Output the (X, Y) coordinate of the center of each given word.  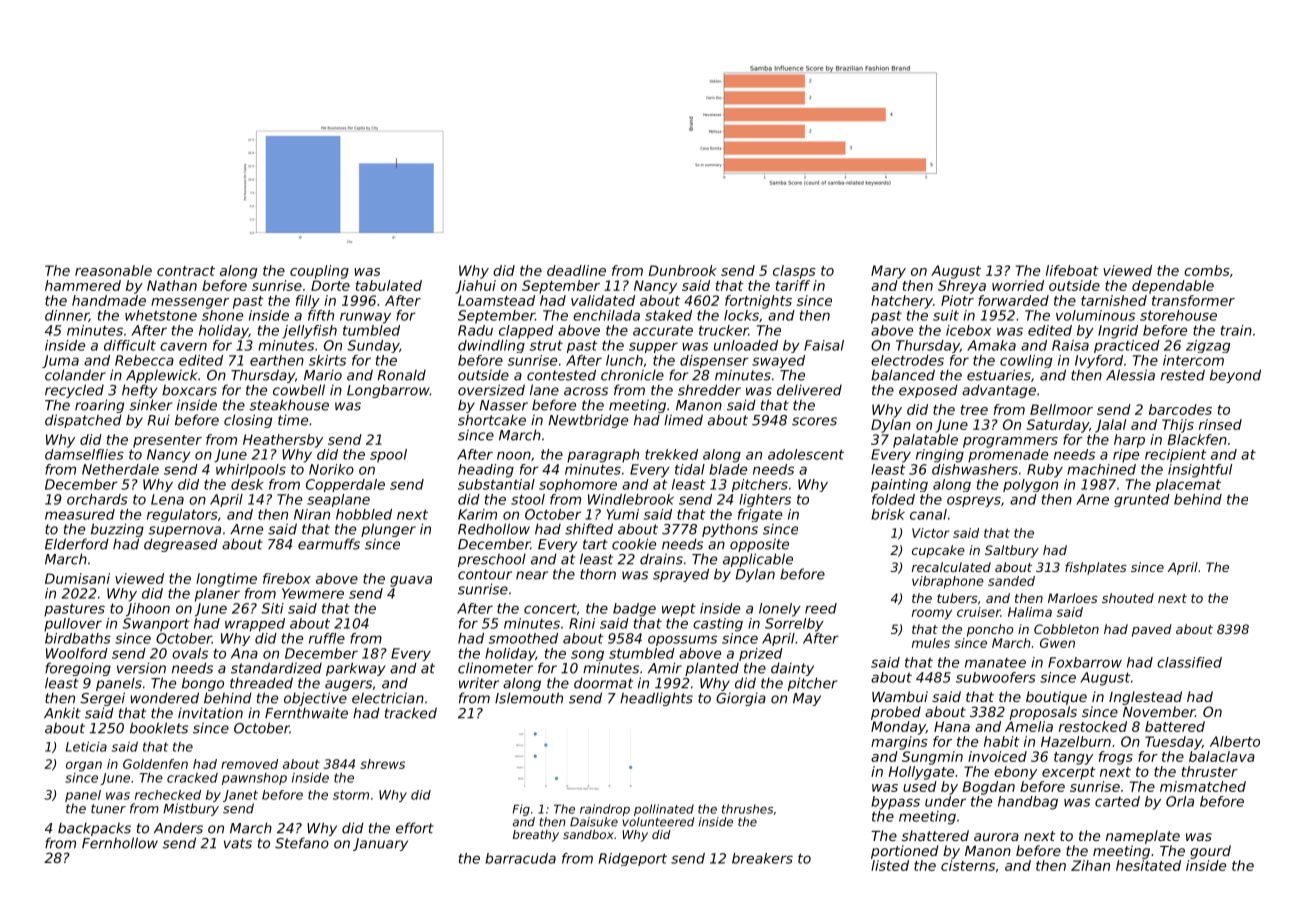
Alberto (1235, 741)
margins (899, 743)
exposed (928, 391)
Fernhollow (120, 843)
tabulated (389, 285)
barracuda (520, 858)
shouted (1128, 598)
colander (75, 375)
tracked (411, 713)
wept (679, 610)
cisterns (968, 865)
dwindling (491, 346)
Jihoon (148, 610)
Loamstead (496, 300)
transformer (1193, 300)
